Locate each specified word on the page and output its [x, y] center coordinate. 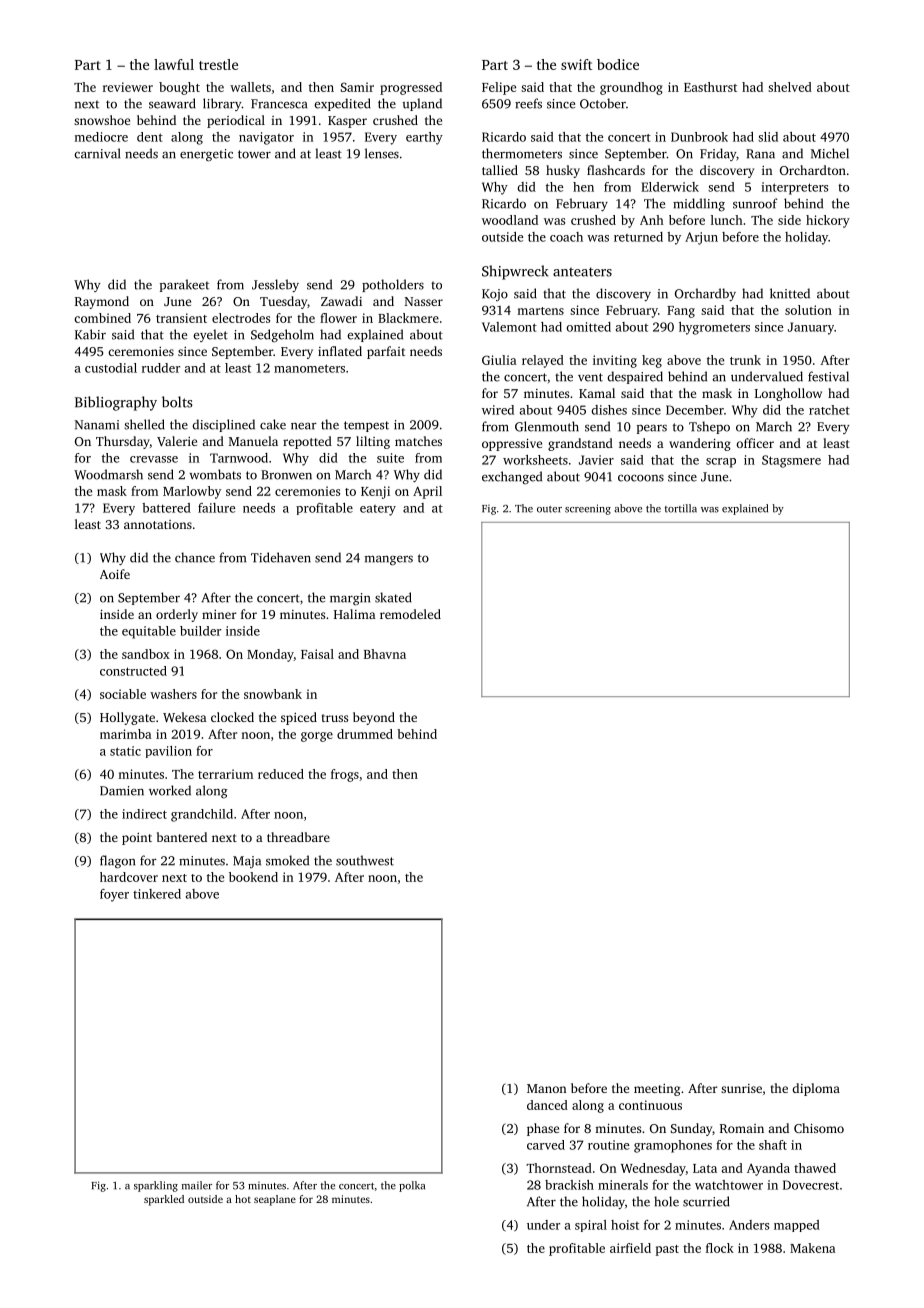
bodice [618, 64]
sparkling [156, 1186]
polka [412, 1186]
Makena [813, 1248]
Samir [357, 87]
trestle [218, 64]
